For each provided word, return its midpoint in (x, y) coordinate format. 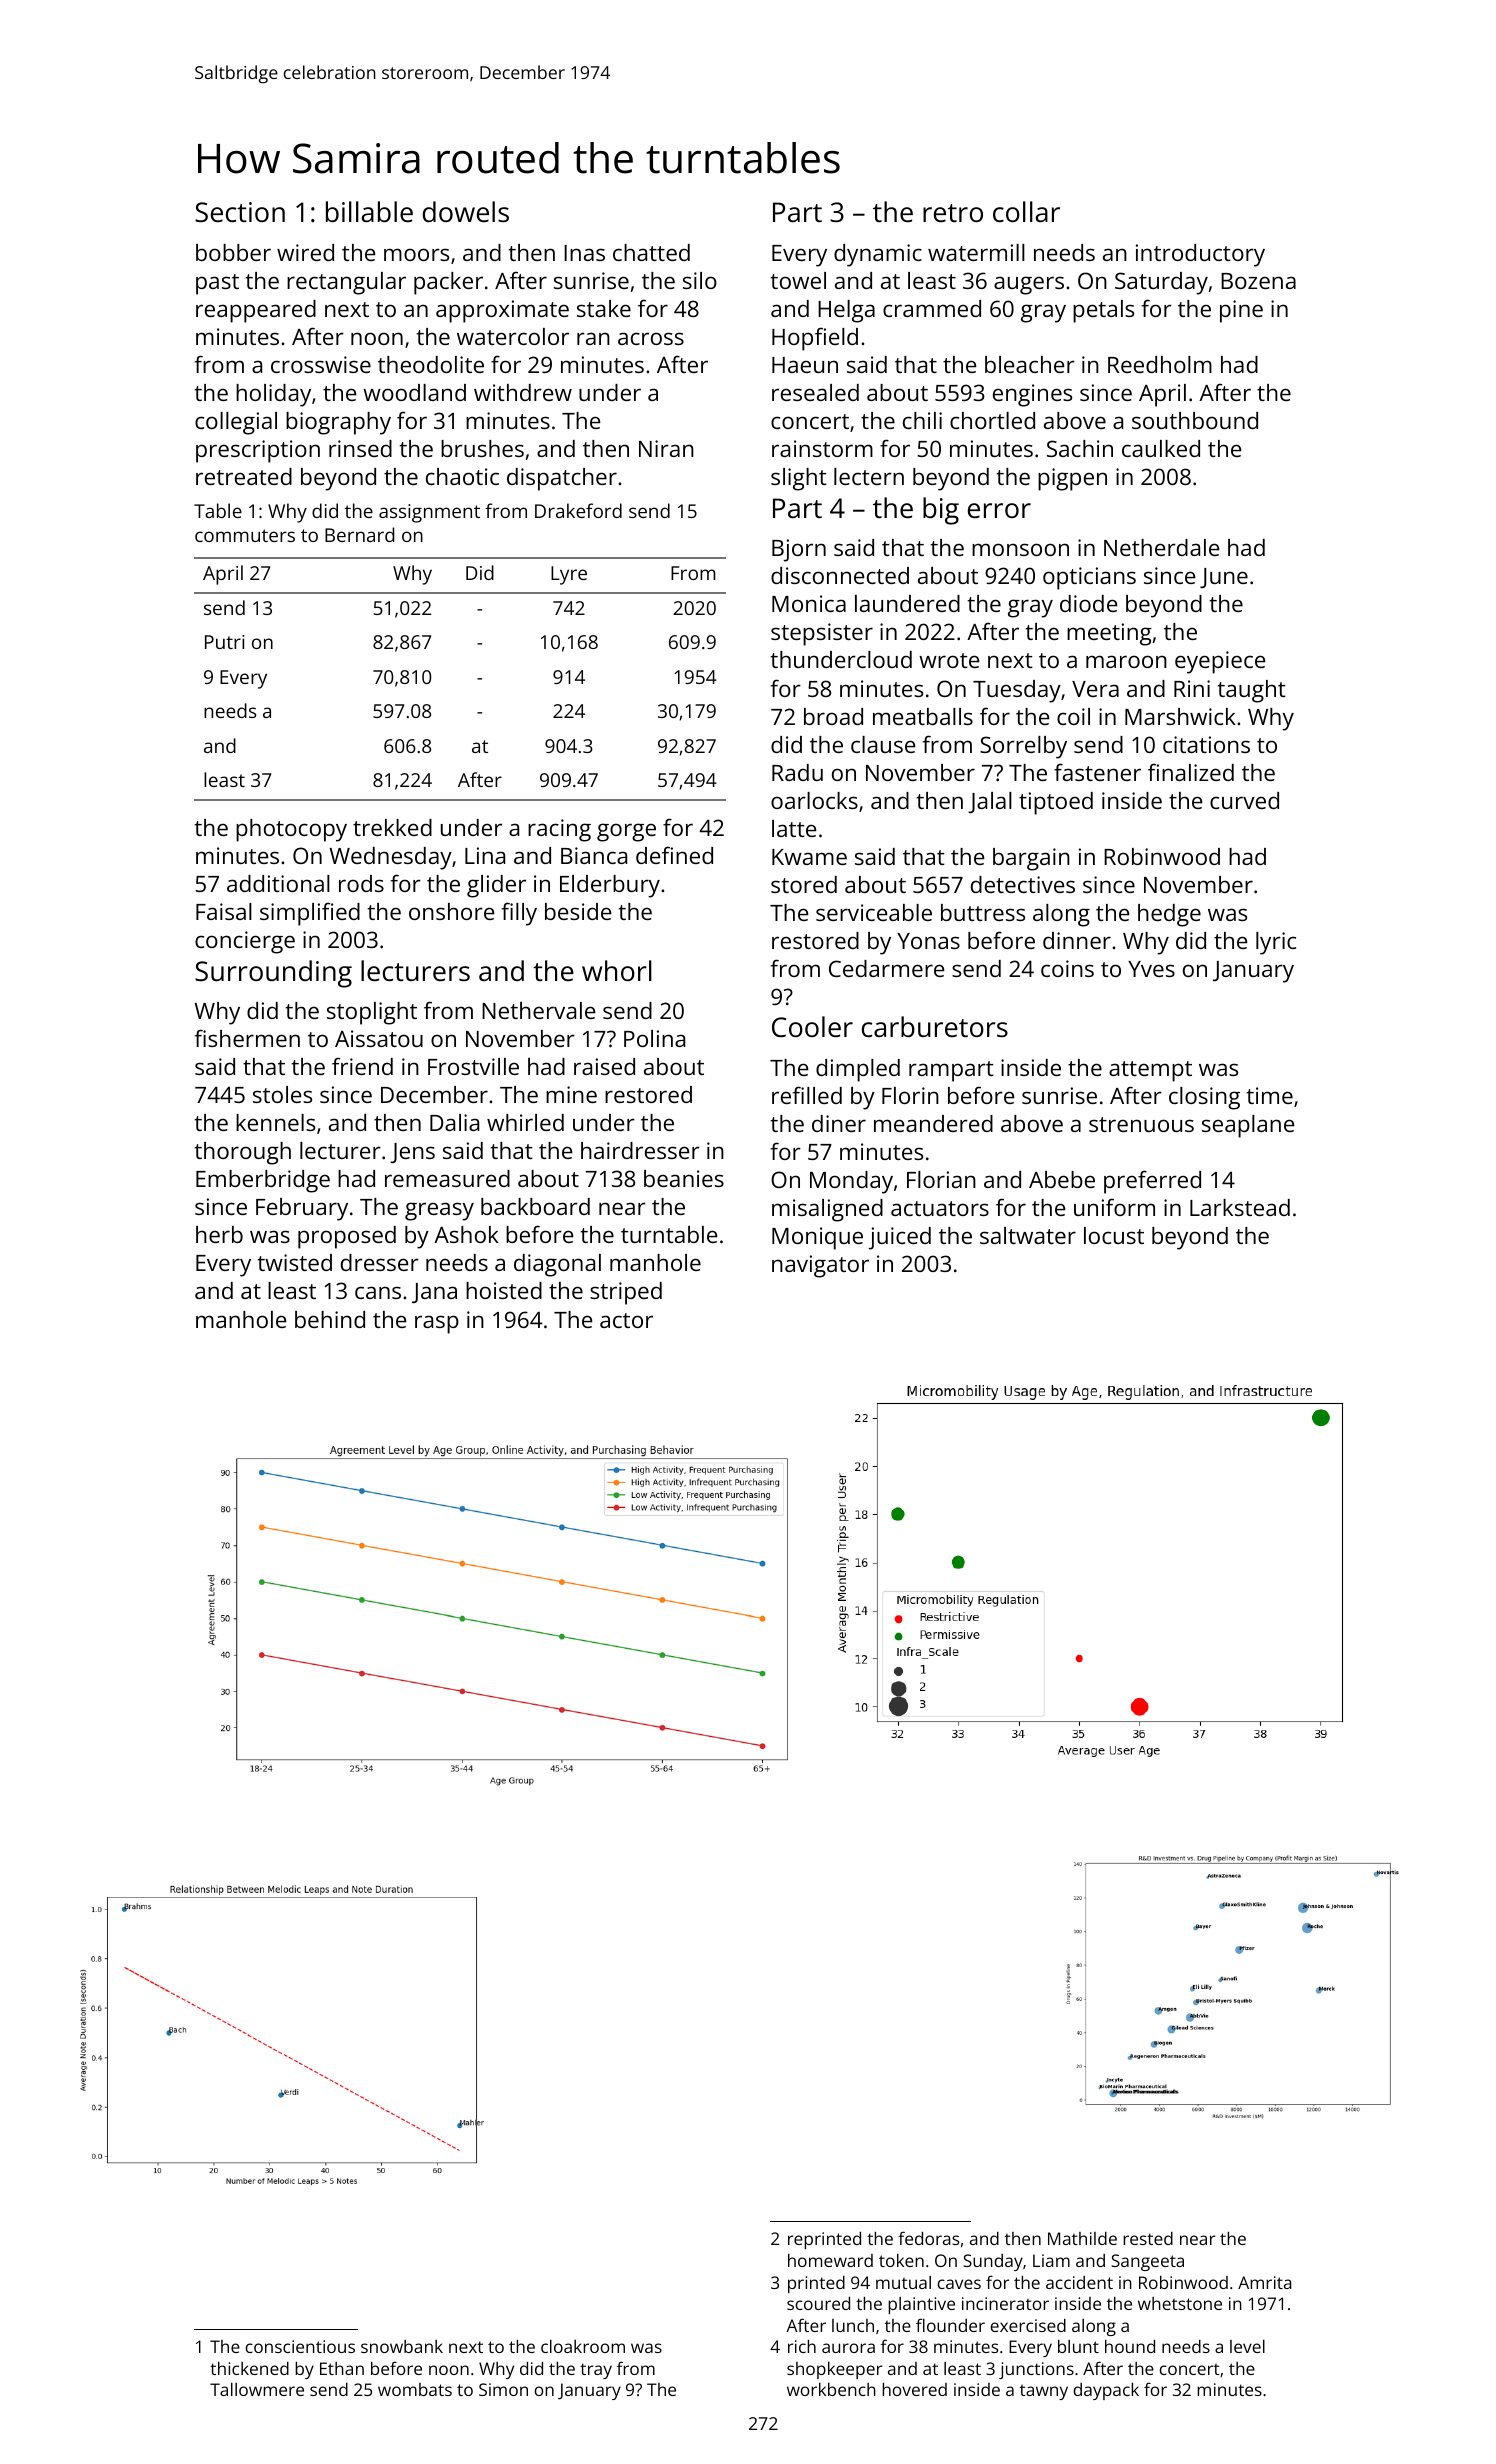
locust (1114, 1235)
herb (219, 1234)
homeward (830, 2260)
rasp (437, 1324)
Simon (503, 2389)
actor (626, 1320)
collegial (236, 423)
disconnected (840, 575)
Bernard (359, 534)
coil (1073, 716)
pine (1241, 311)
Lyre (569, 575)
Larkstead (1240, 1207)
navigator (820, 1266)
